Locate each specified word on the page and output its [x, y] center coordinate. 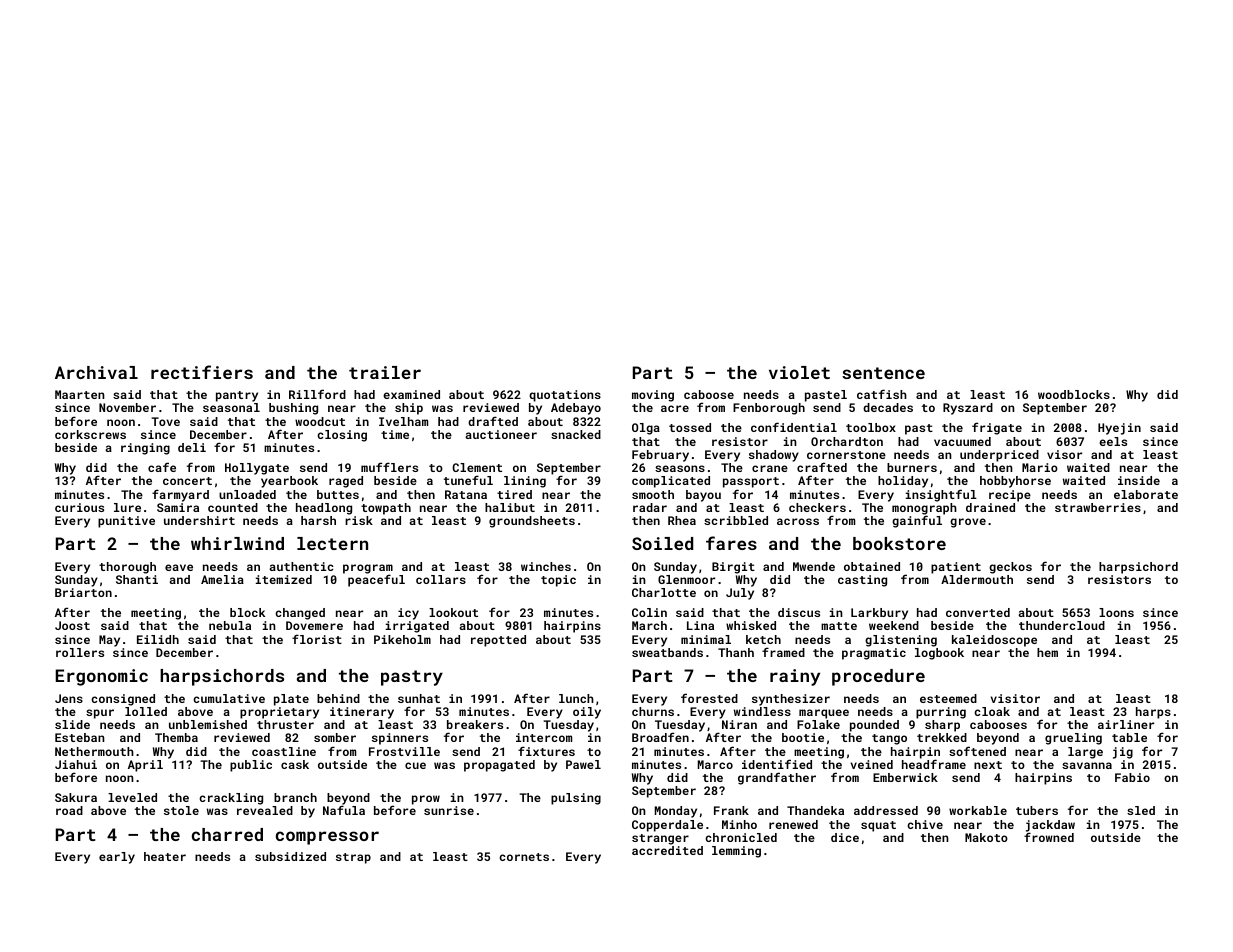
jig [1123, 753]
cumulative [229, 698]
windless [762, 711]
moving [653, 396]
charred [227, 834]
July [740, 594]
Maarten [80, 394]
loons [1116, 612]
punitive [126, 522]
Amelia [222, 579]
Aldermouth [977, 579]
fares [731, 543]
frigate [997, 428]
